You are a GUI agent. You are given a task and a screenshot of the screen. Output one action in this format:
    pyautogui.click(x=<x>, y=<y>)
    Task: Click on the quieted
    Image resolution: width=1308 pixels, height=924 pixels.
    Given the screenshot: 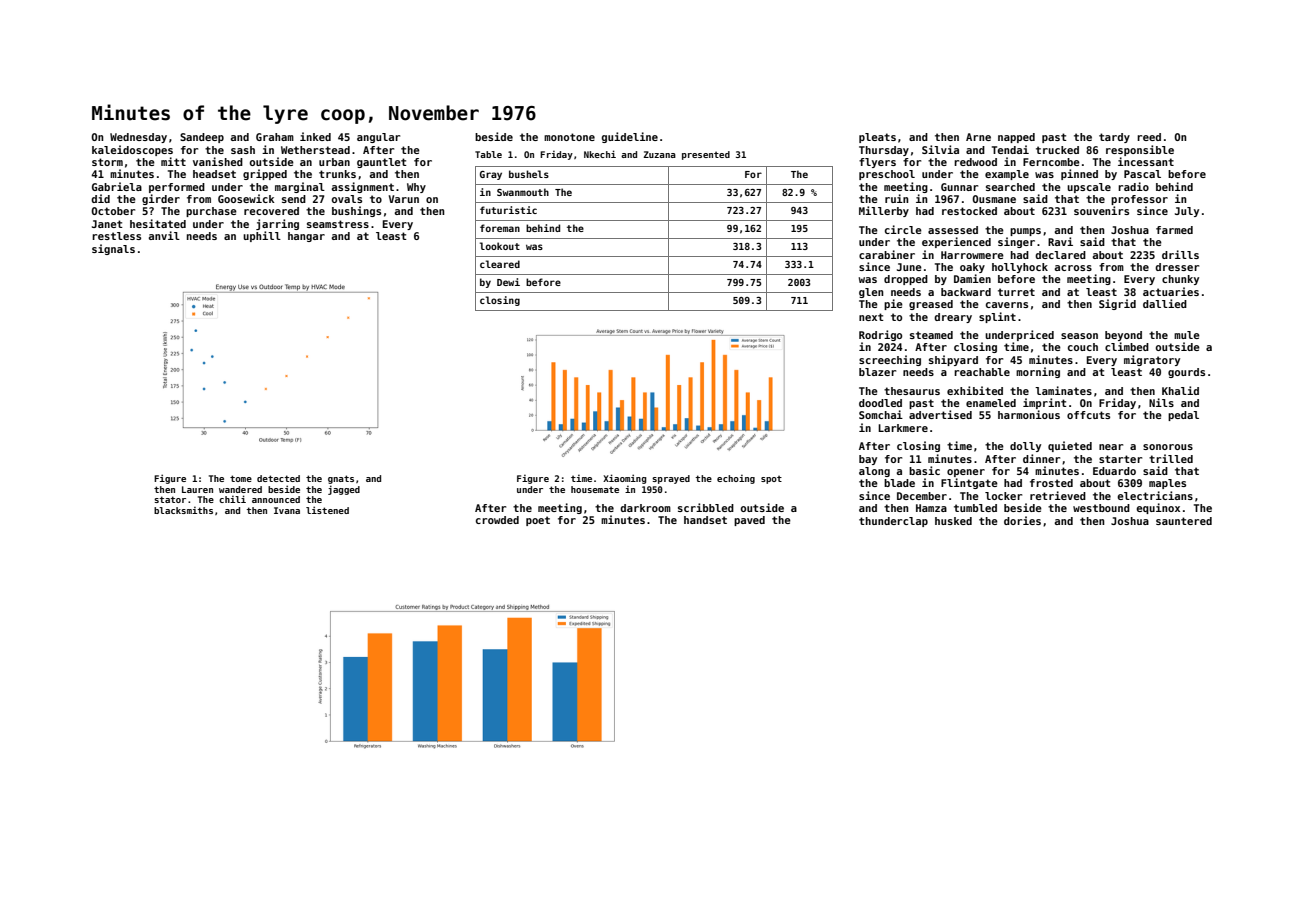 What is the action you would take?
    pyautogui.click(x=1070, y=446)
